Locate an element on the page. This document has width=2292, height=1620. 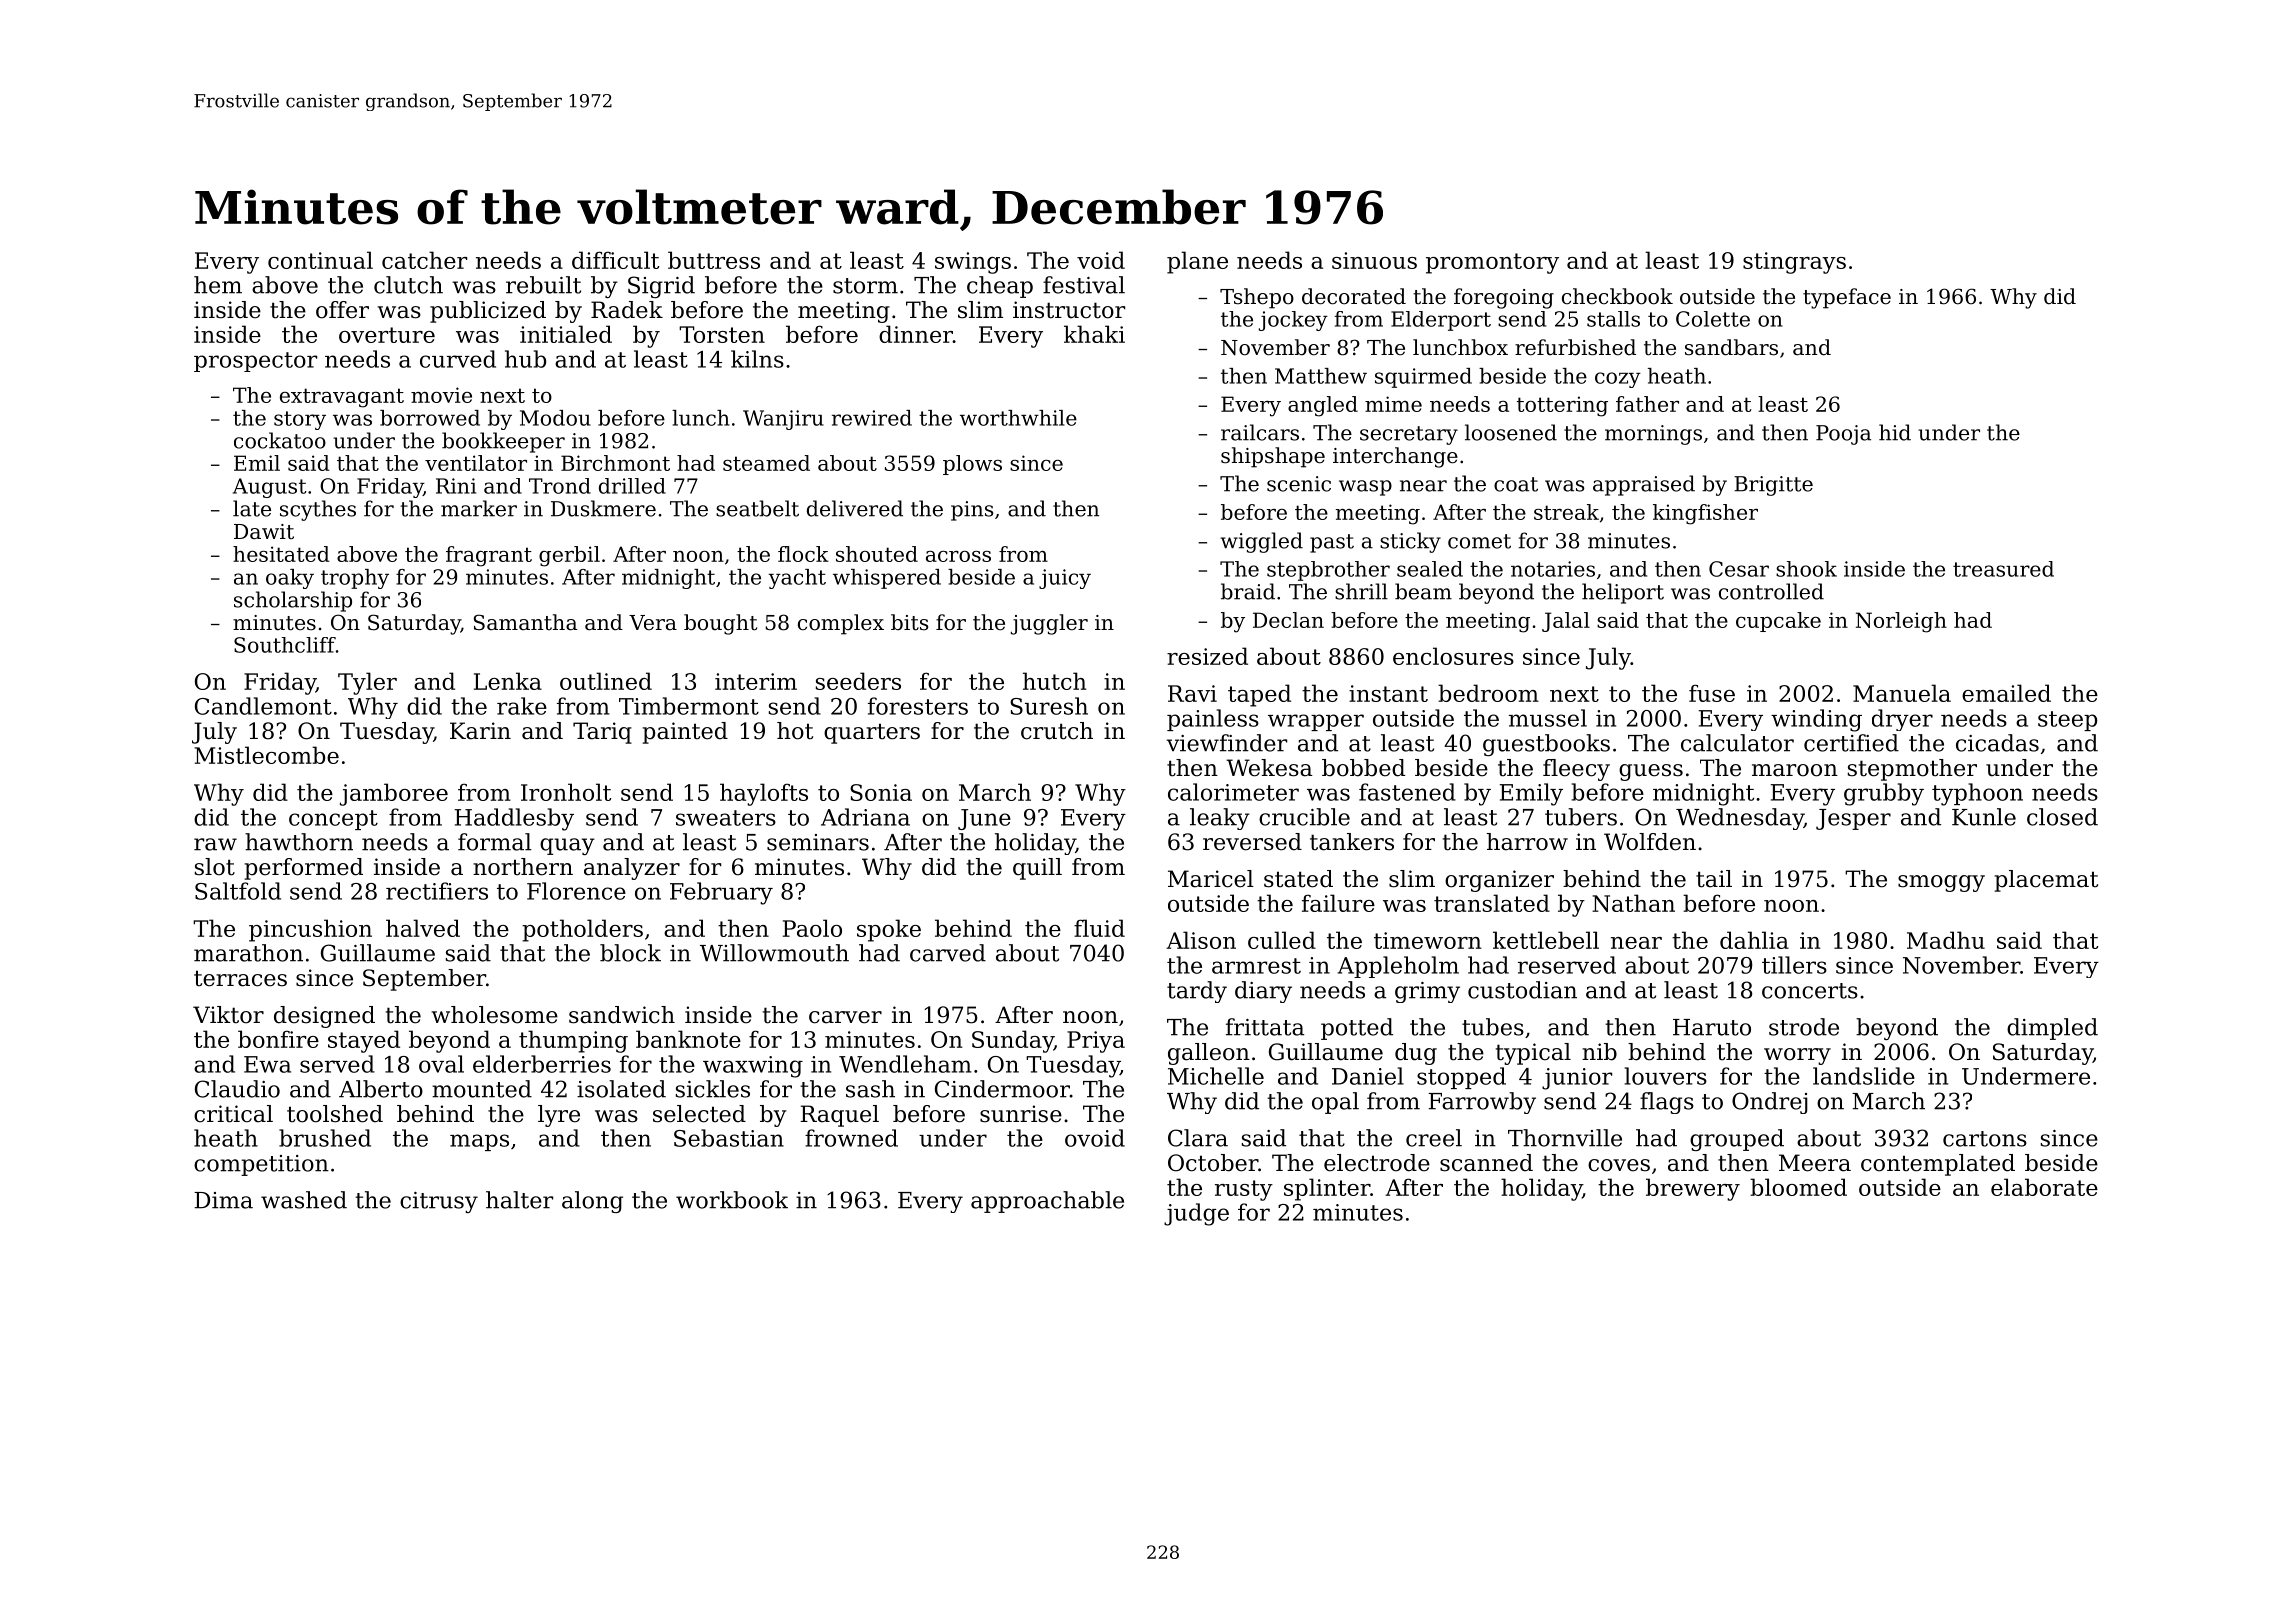
rake is located at coordinates (522, 706).
